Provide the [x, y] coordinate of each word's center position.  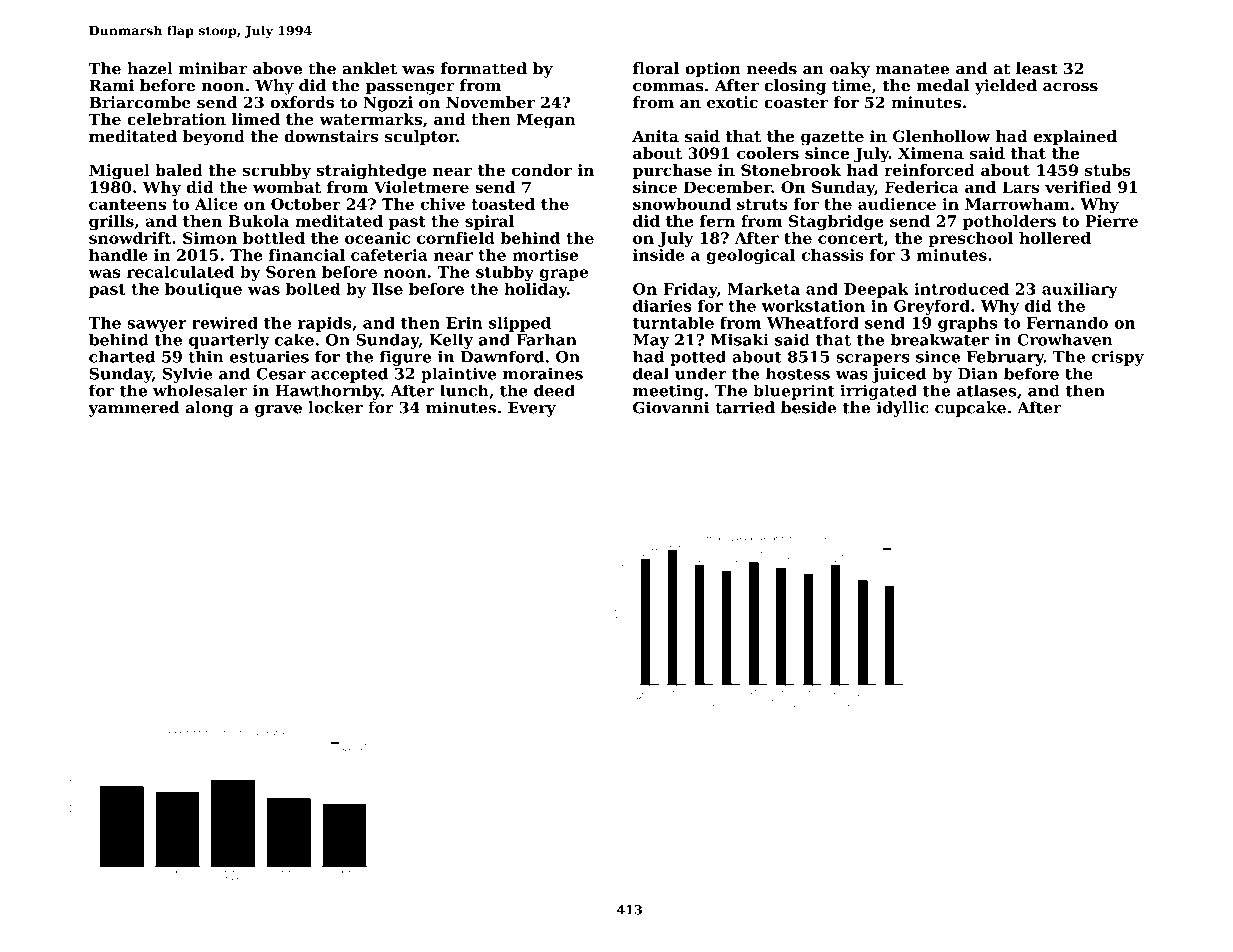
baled [179, 170]
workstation [813, 305]
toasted [503, 204]
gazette [832, 138]
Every [532, 409]
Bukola [258, 221]
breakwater [940, 339]
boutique [203, 290]
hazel [150, 68]
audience [897, 204]
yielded [1005, 87]
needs [772, 68]
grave [278, 411]
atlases [986, 390]
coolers [768, 153]
